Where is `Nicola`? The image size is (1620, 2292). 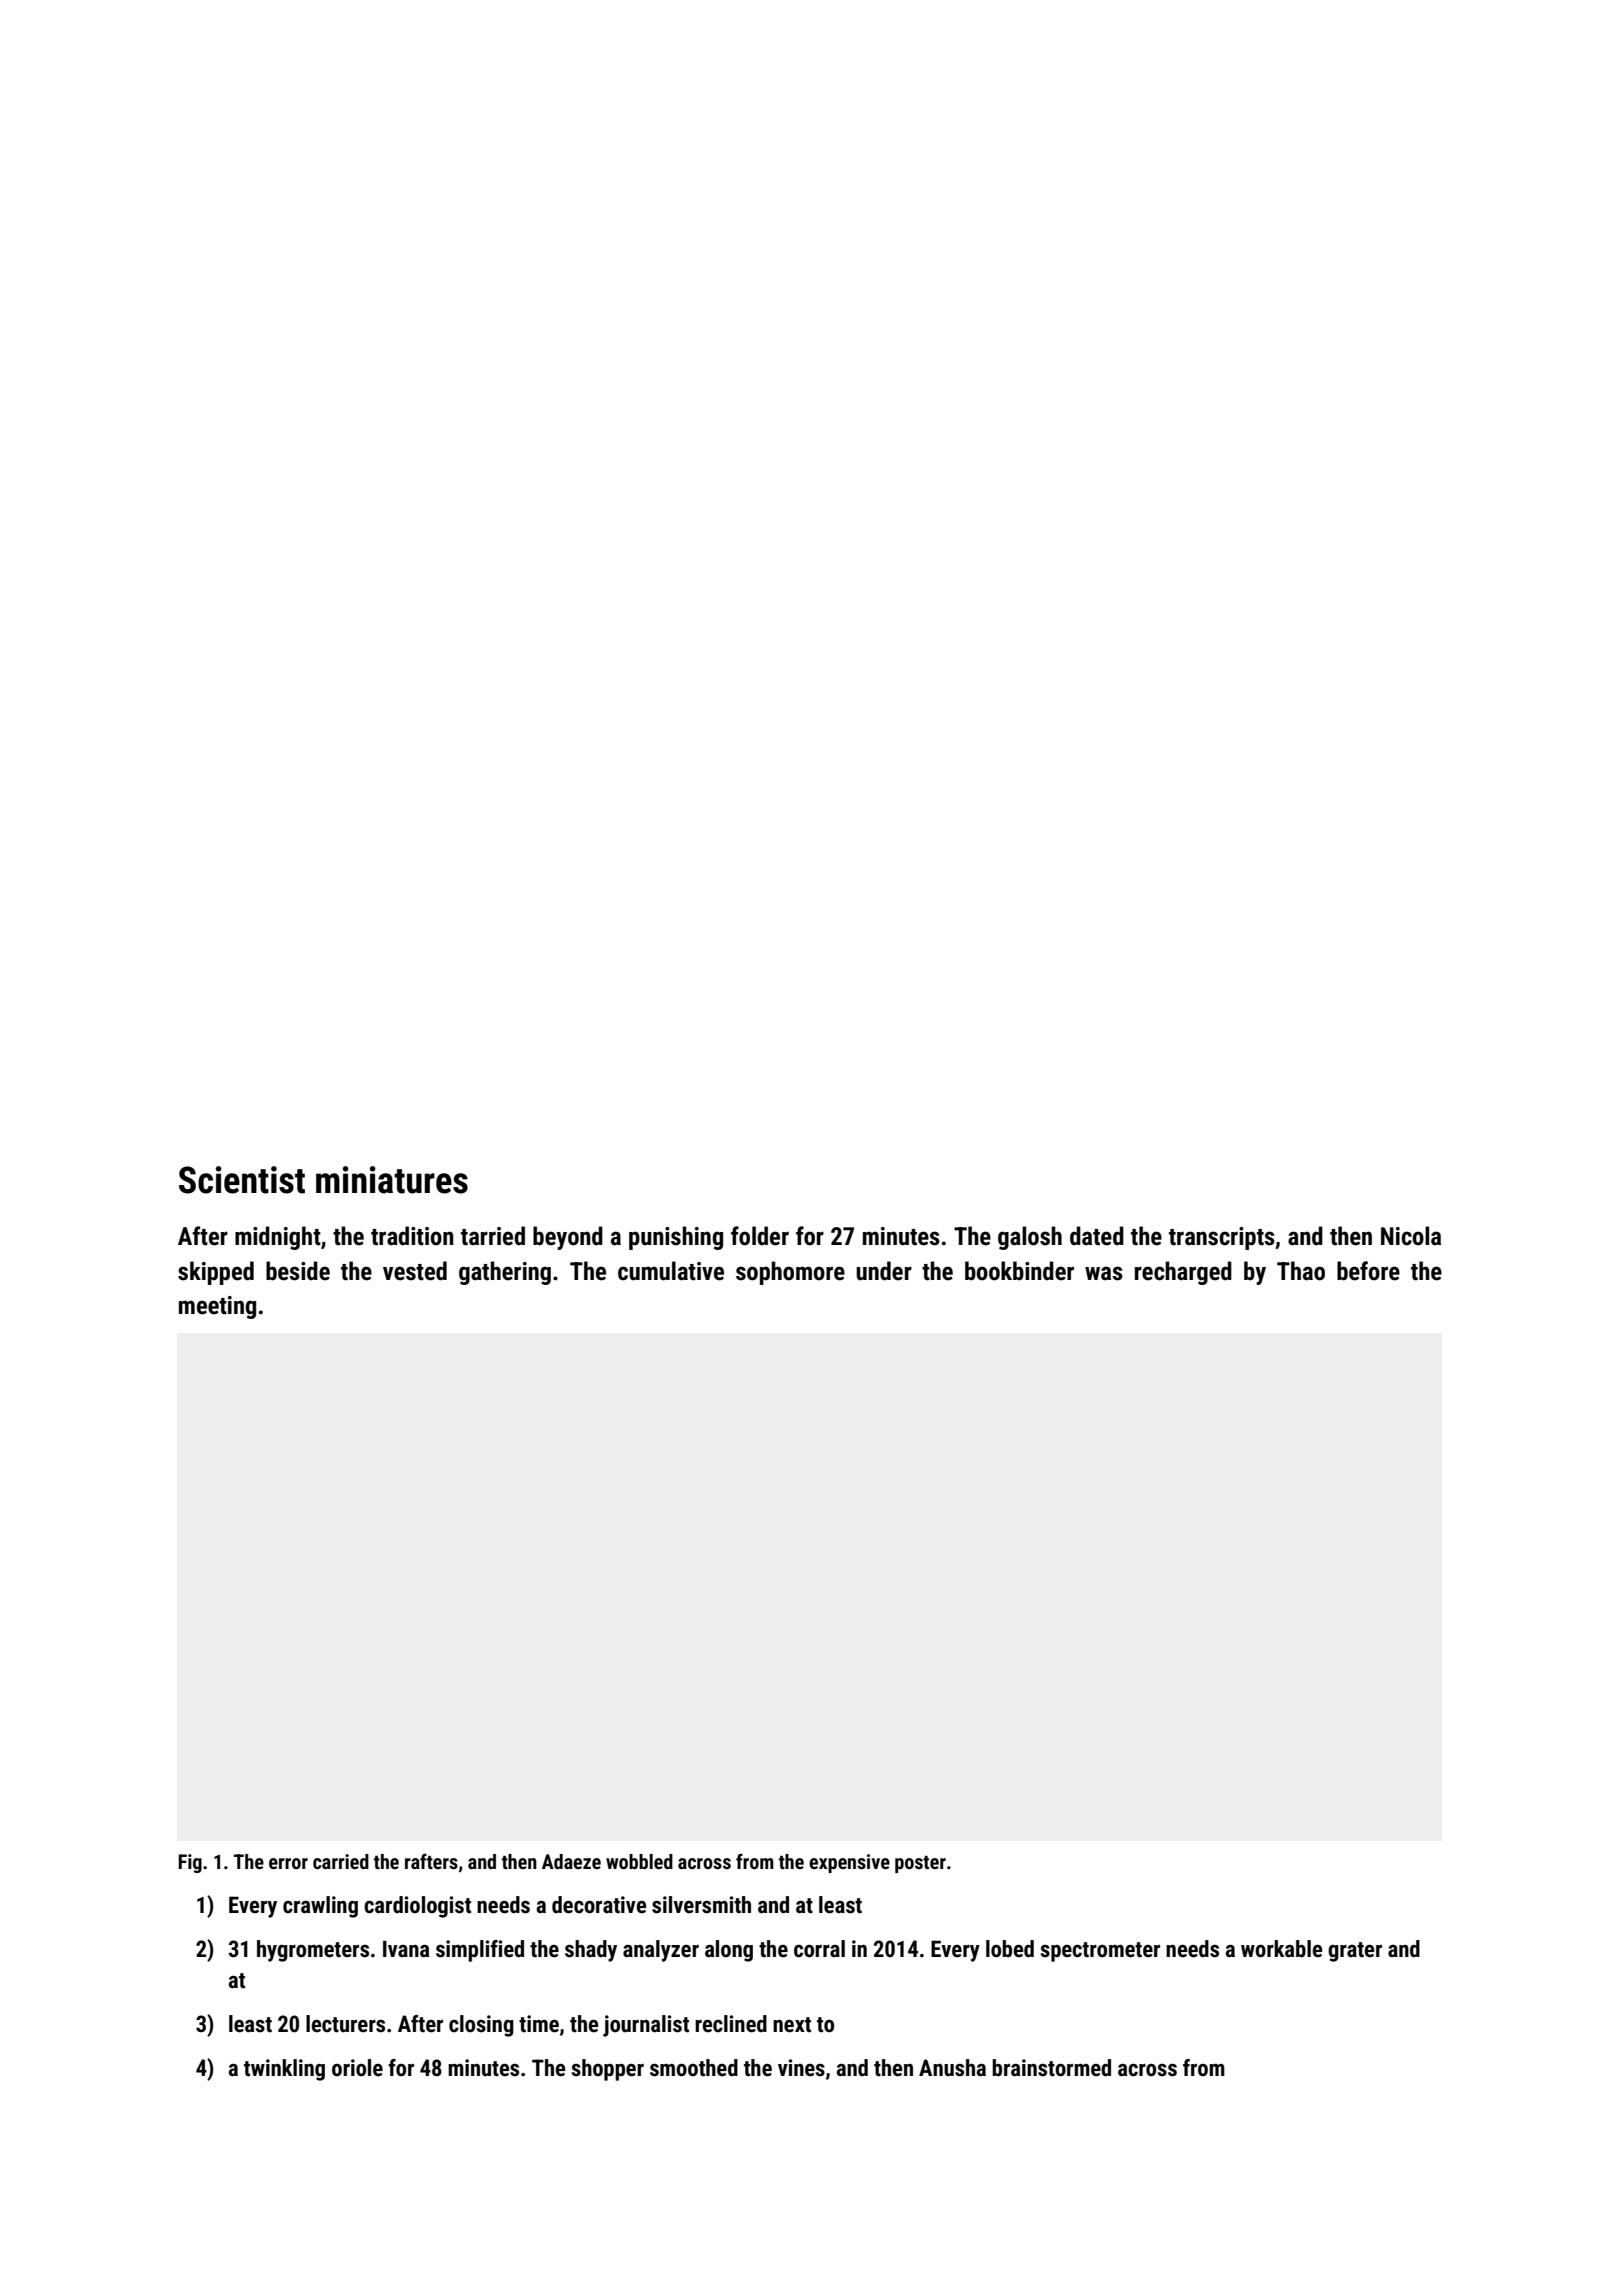
Nicola is located at coordinates (1411, 1236).
